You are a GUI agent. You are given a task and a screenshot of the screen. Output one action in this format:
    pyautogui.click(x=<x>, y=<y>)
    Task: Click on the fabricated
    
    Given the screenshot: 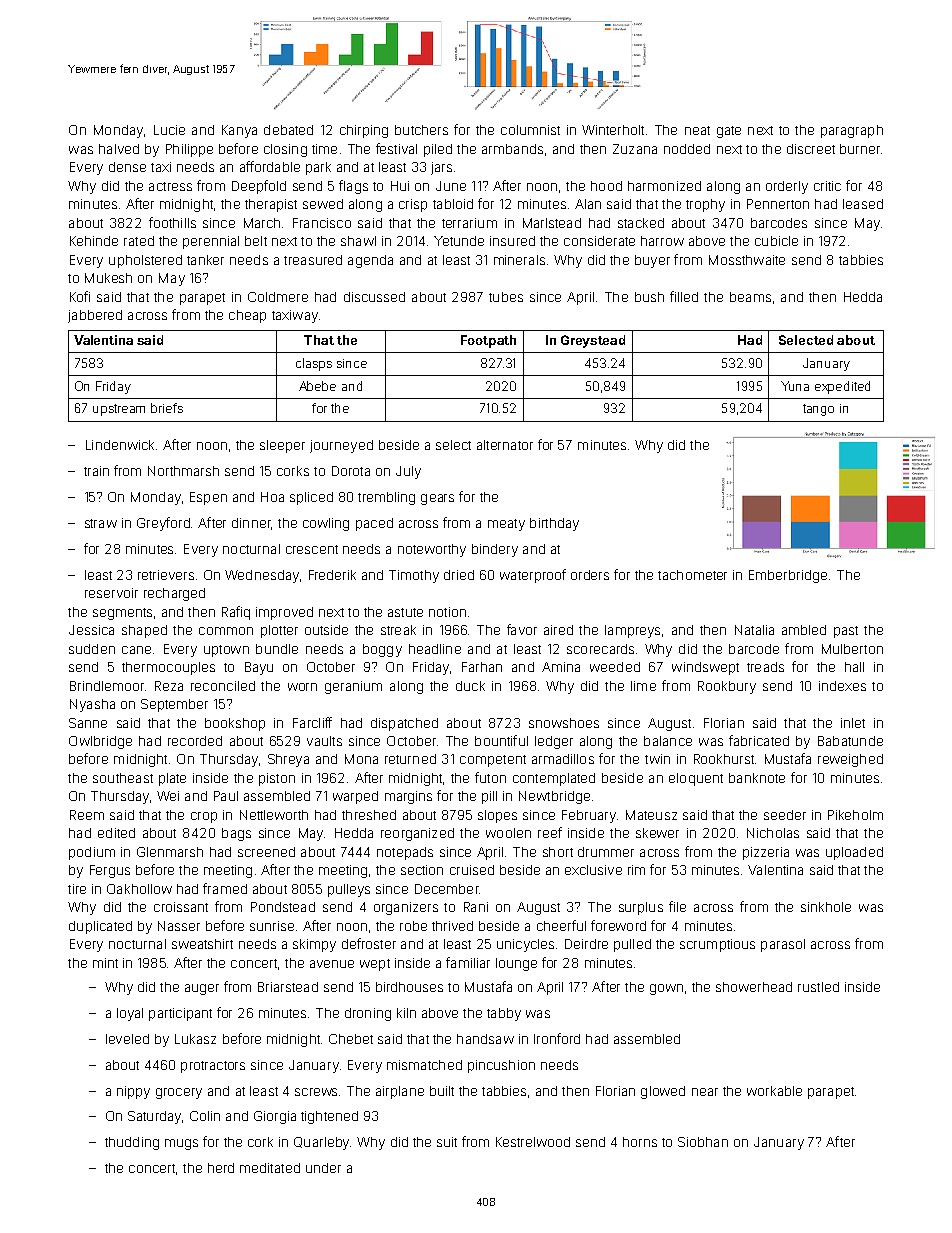 What is the action you would take?
    pyautogui.click(x=759, y=740)
